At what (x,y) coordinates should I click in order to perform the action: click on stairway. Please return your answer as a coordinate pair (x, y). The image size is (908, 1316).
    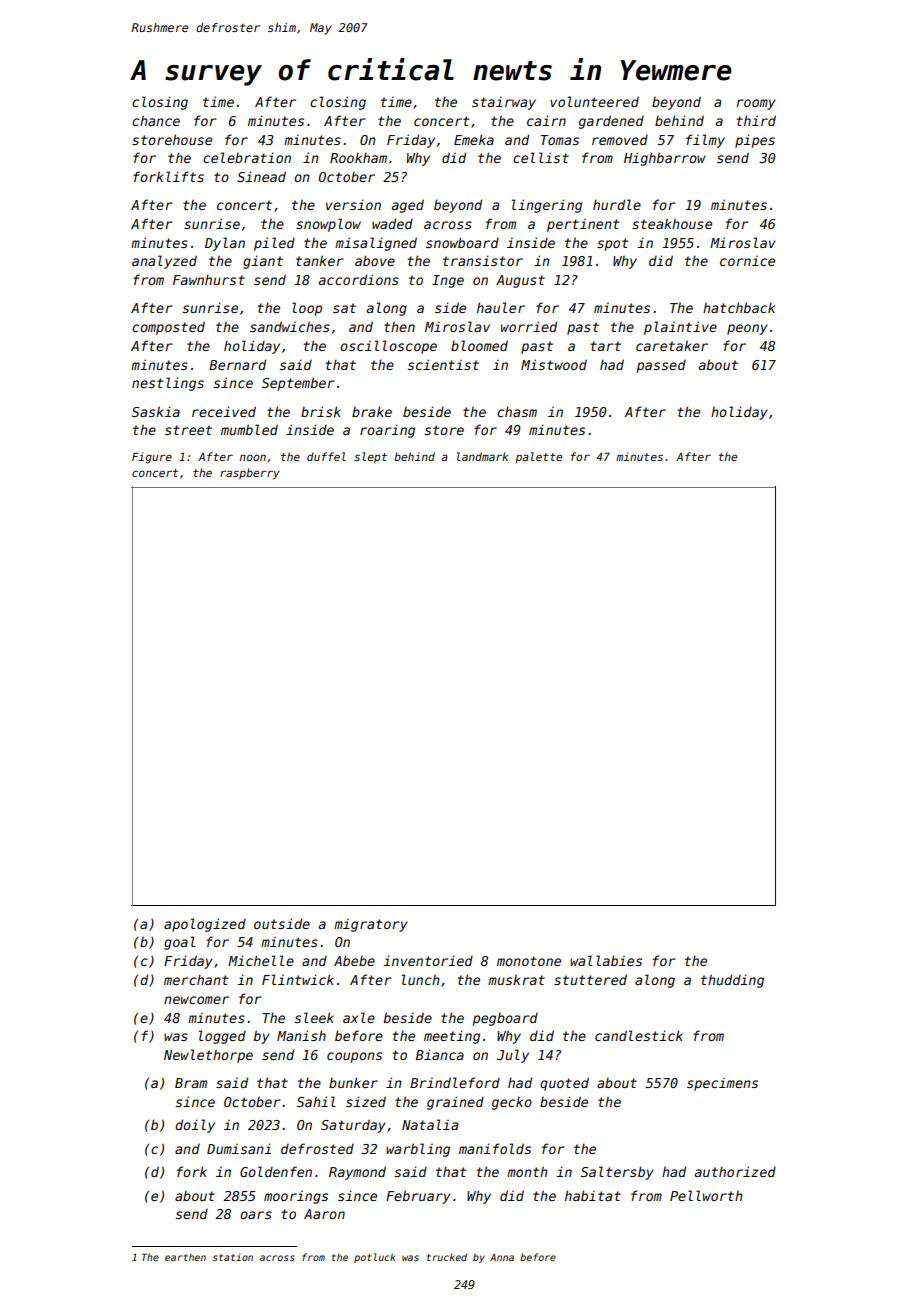
    Looking at the image, I should click on (504, 103).
